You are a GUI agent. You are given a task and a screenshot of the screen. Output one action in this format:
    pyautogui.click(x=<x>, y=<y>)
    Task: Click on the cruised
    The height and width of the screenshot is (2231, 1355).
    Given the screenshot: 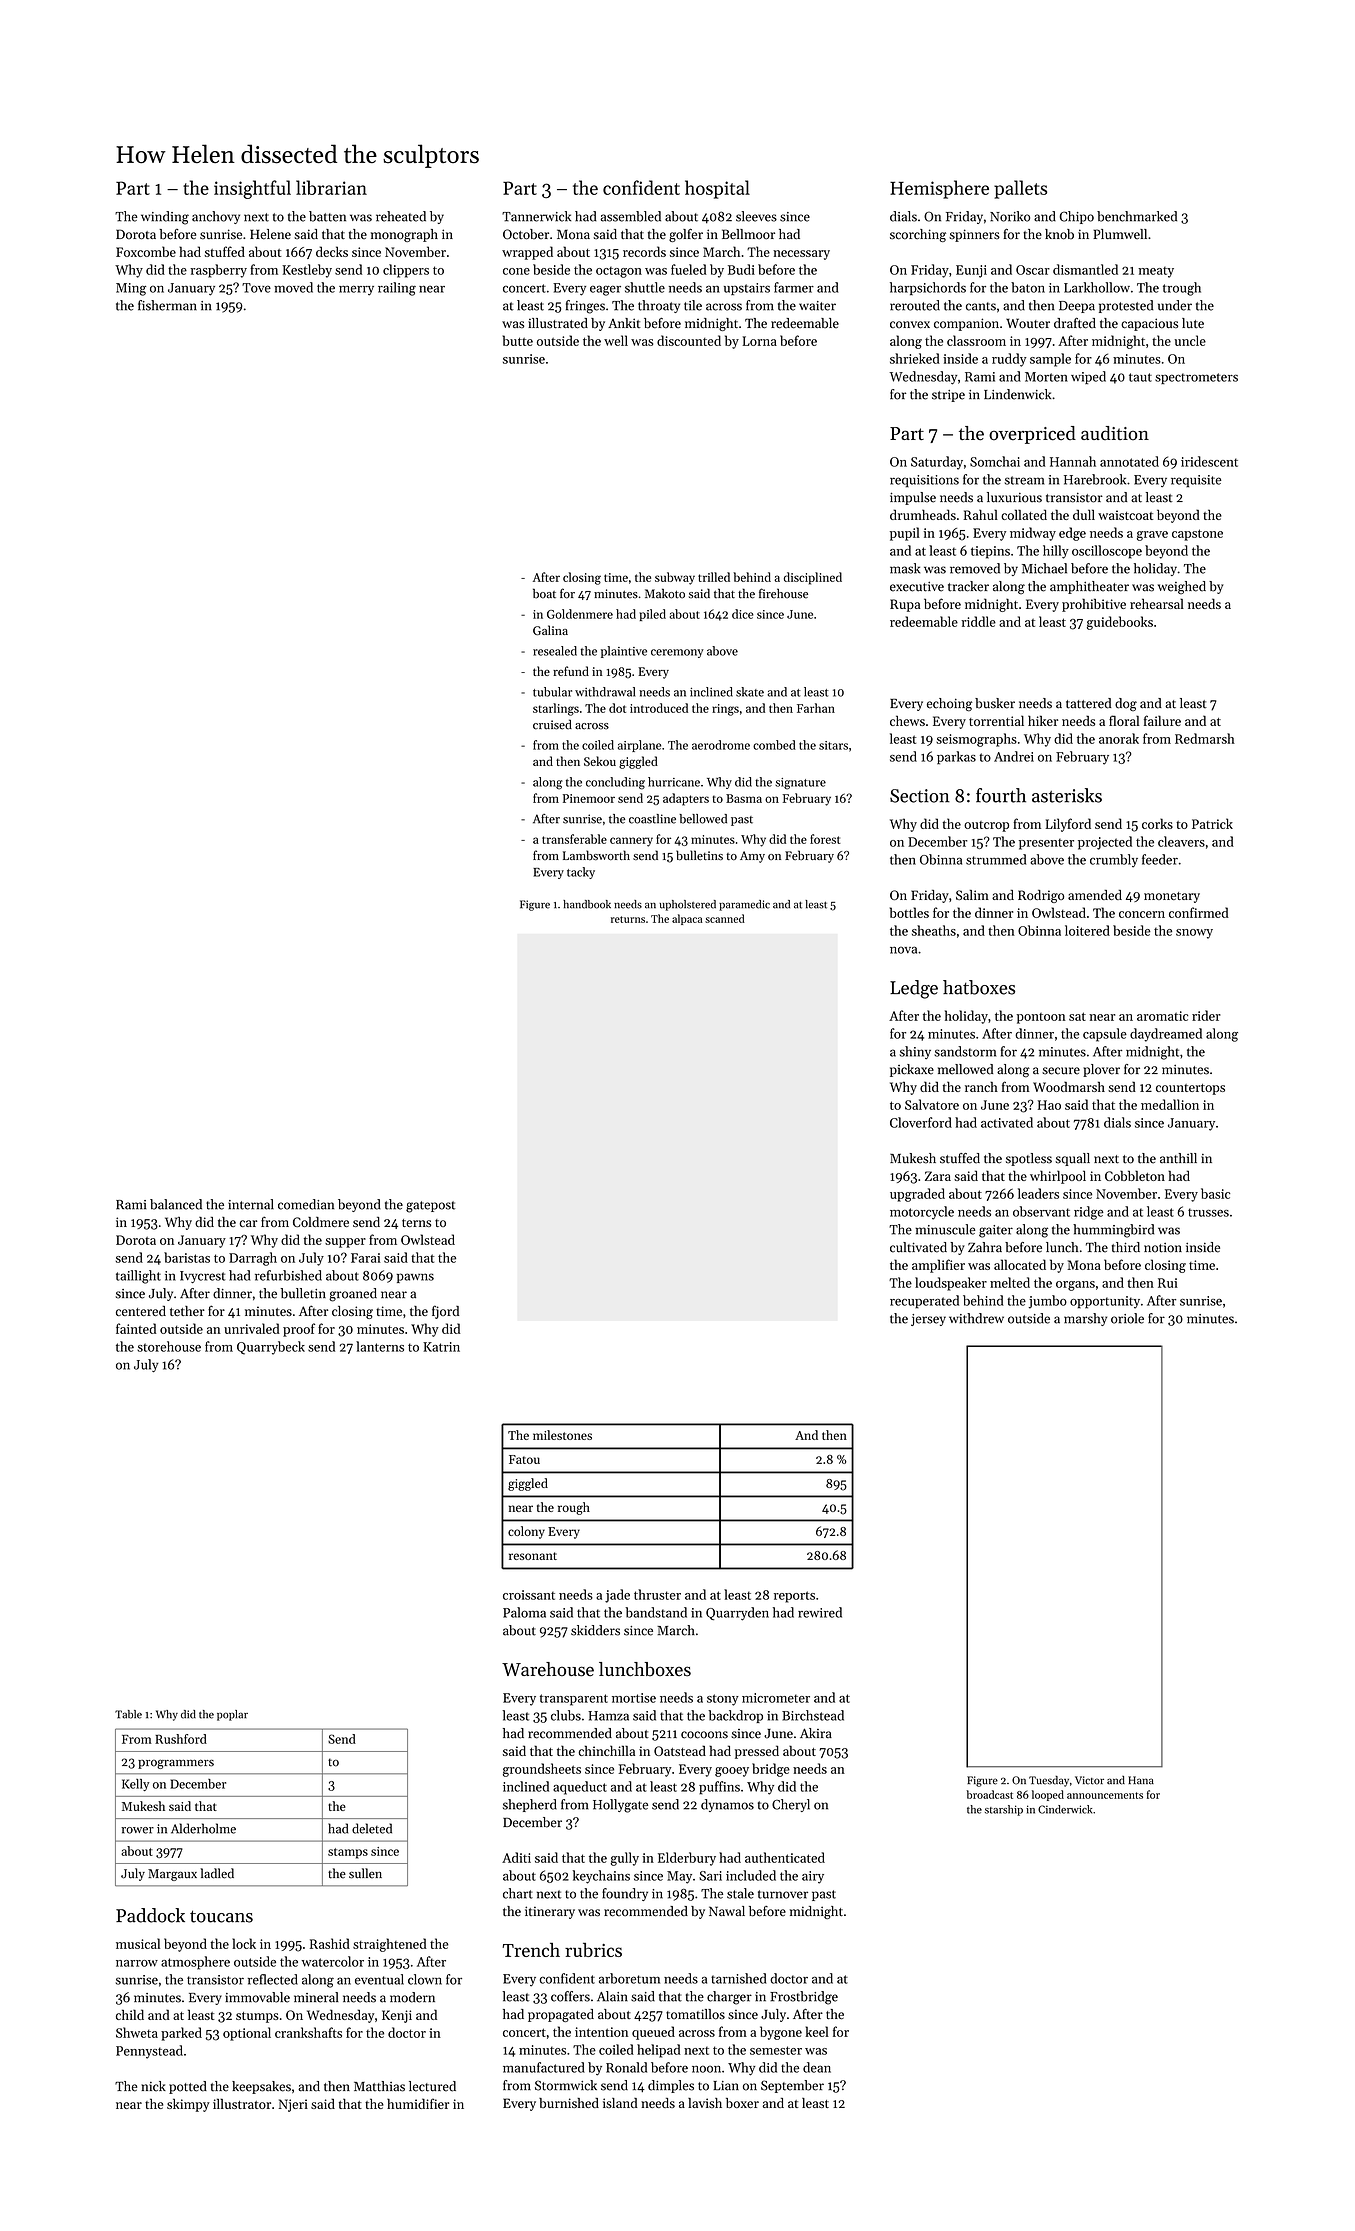 What is the action you would take?
    pyautogui.click(x=552, y=724)
